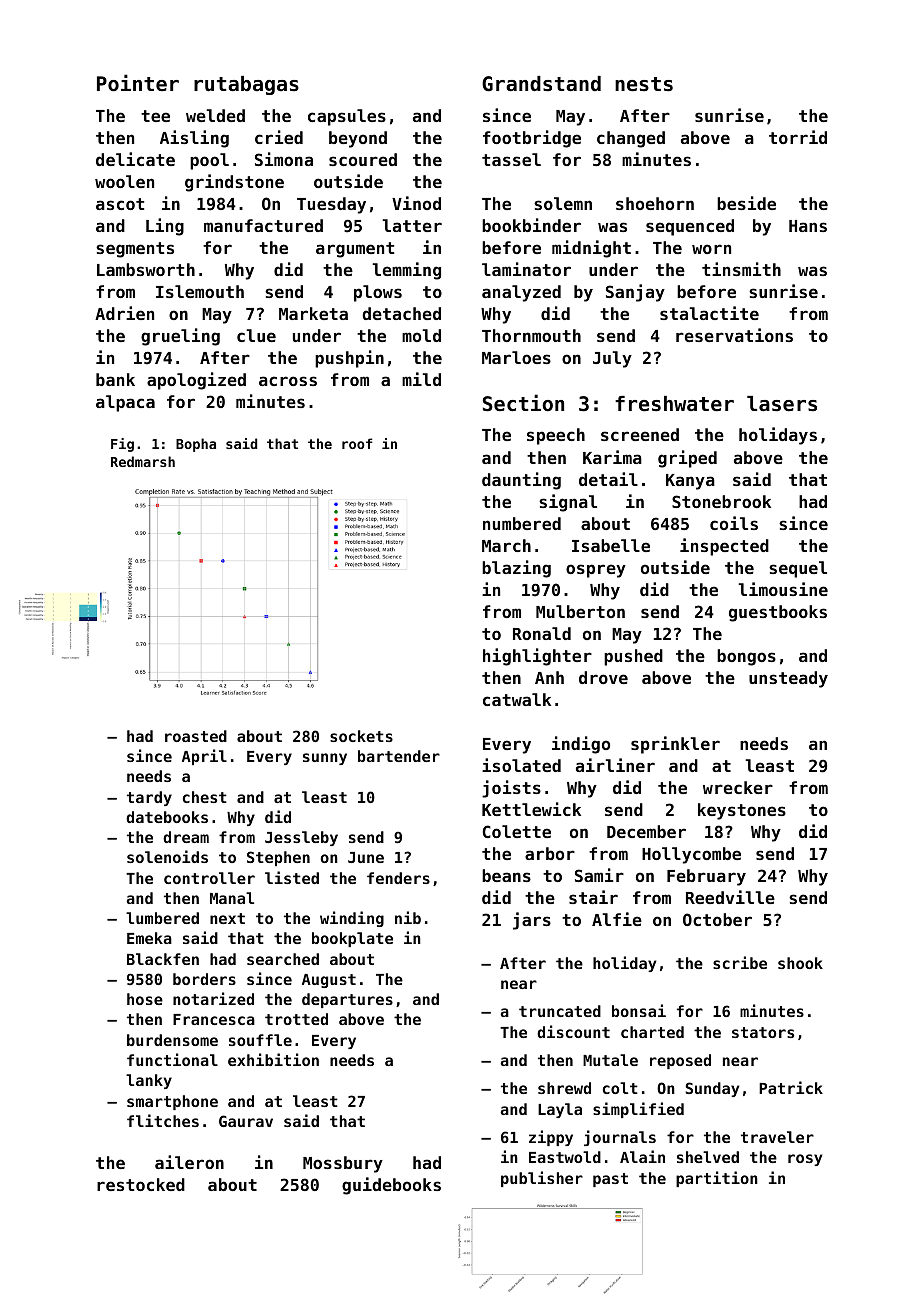 The height and width of the page is (1314, 924). I want to click on Bopha, so click(196, 445).
